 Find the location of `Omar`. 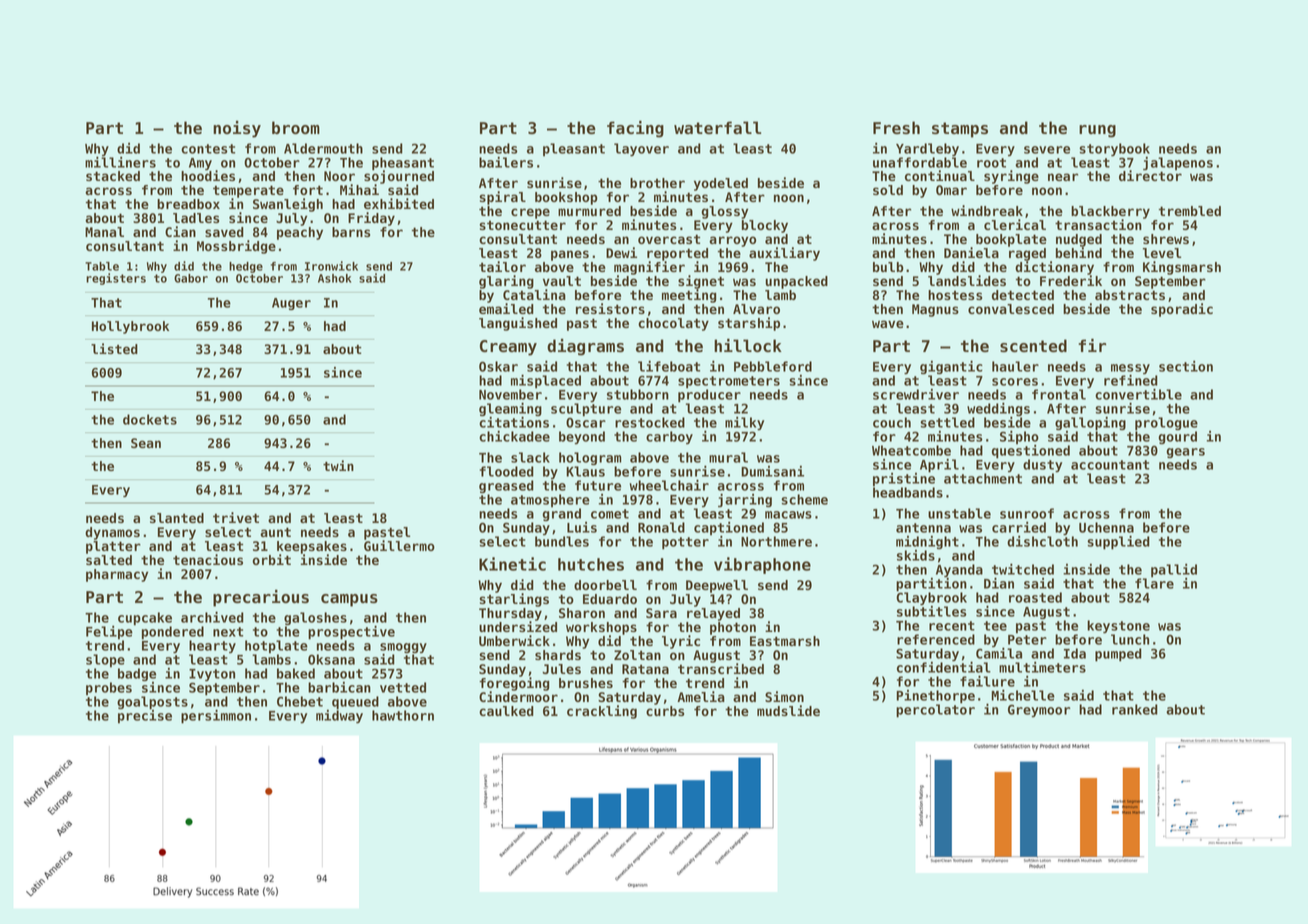

Omar is located at coordinates (951, 190).
